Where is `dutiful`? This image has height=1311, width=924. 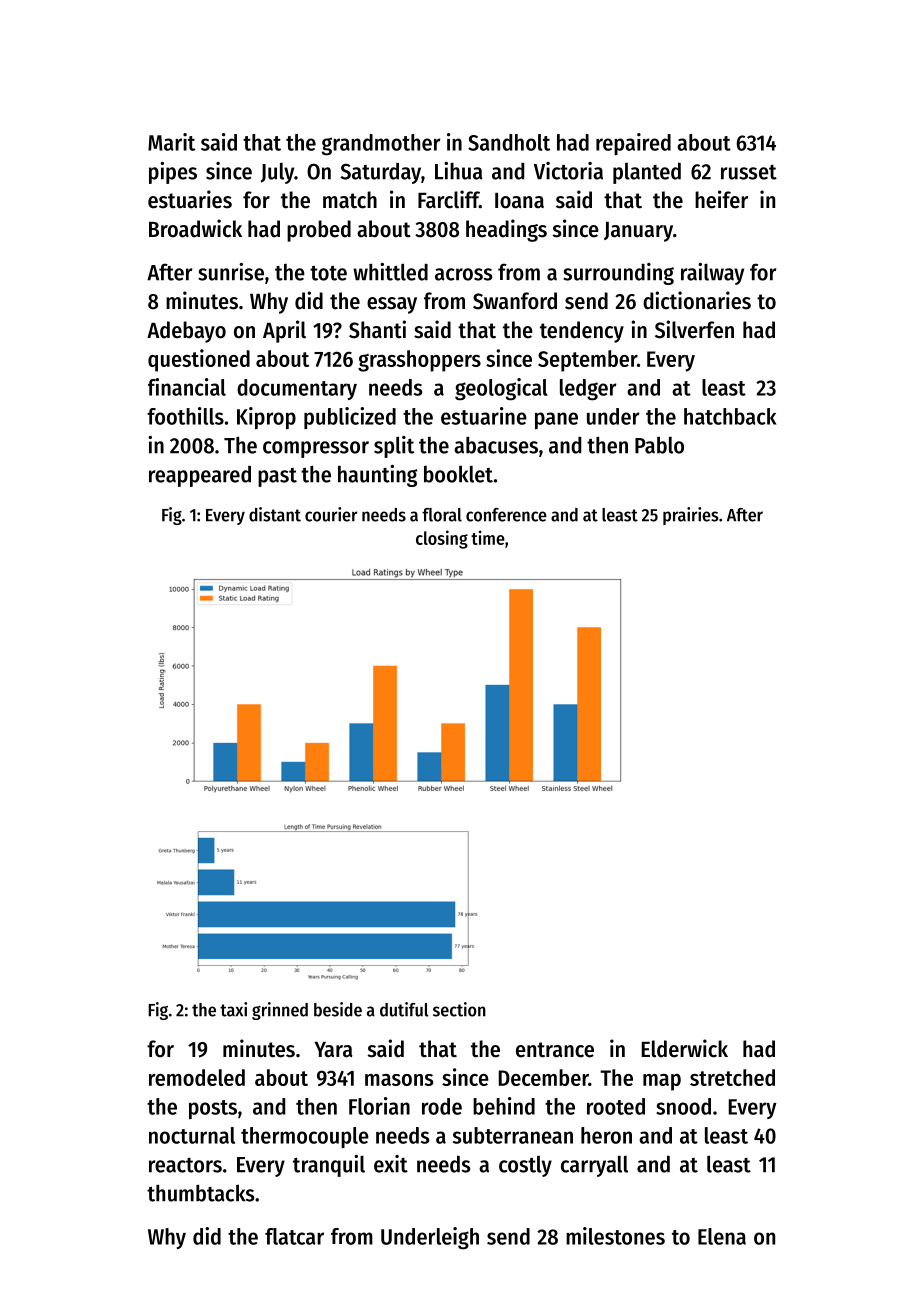
dutiful is located at coordinates (404, 1009).
